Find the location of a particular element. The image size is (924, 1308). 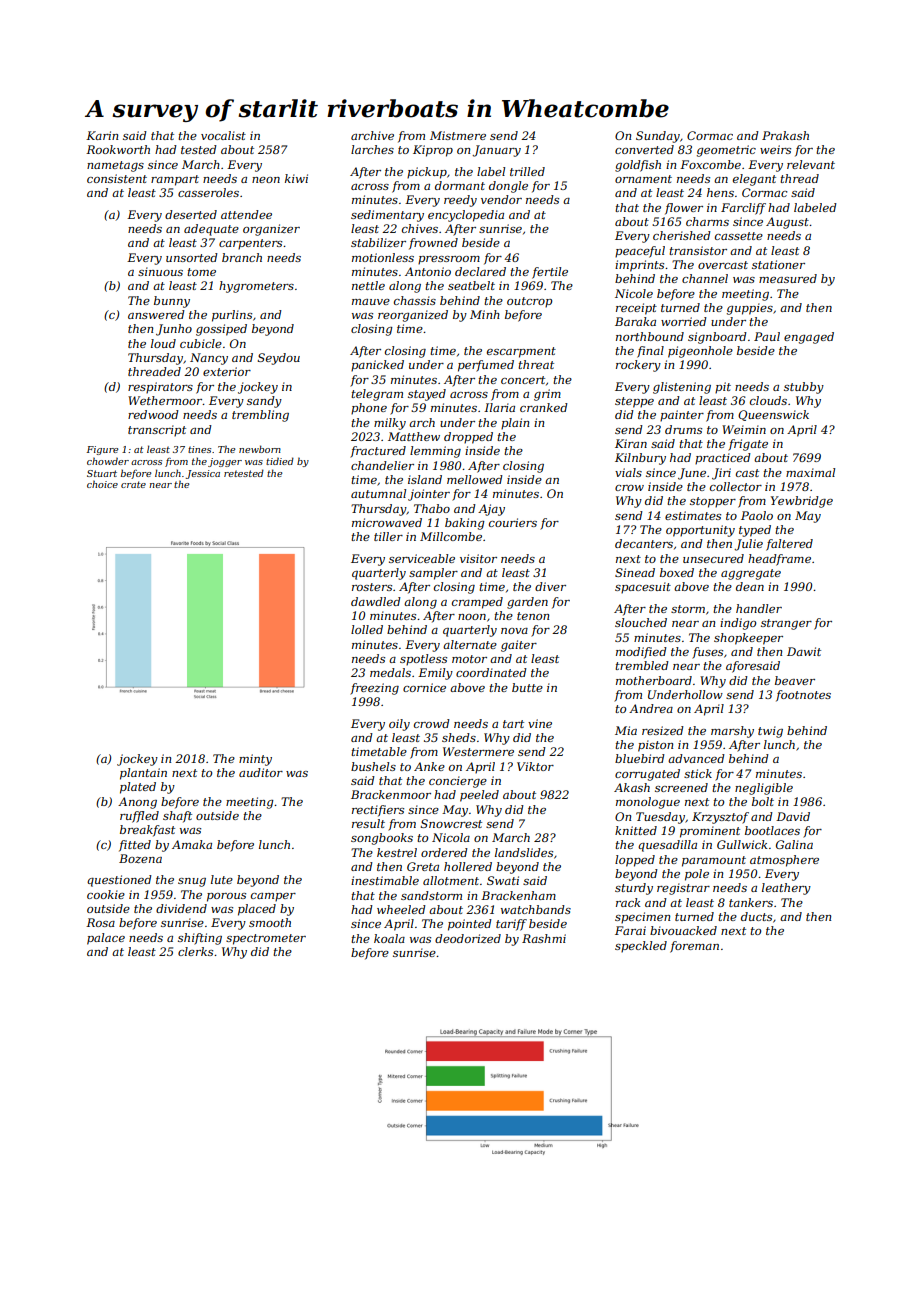

Paul is located at coordinates (767, 336).
